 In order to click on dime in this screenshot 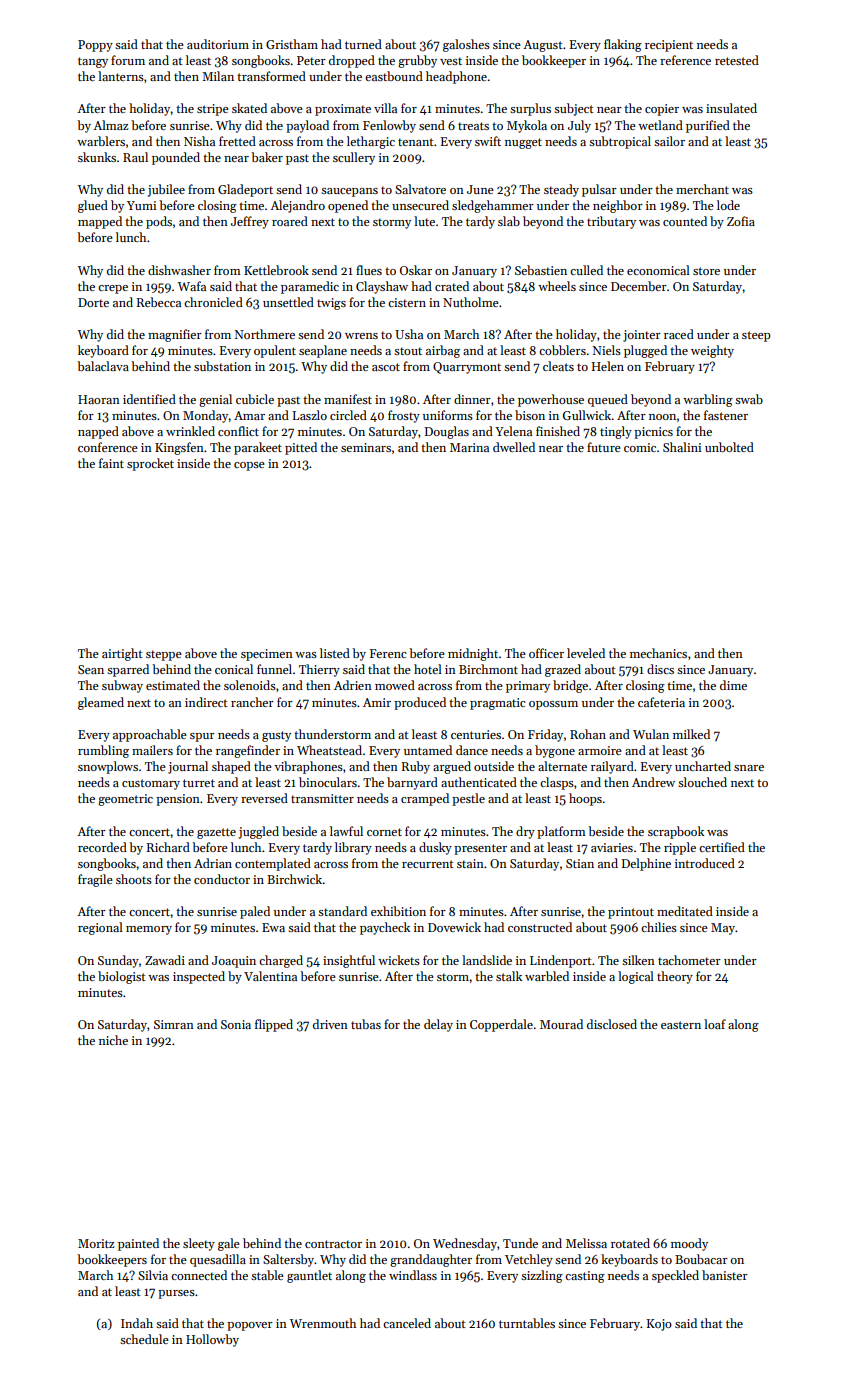, I will do `click(733, 685)`.
